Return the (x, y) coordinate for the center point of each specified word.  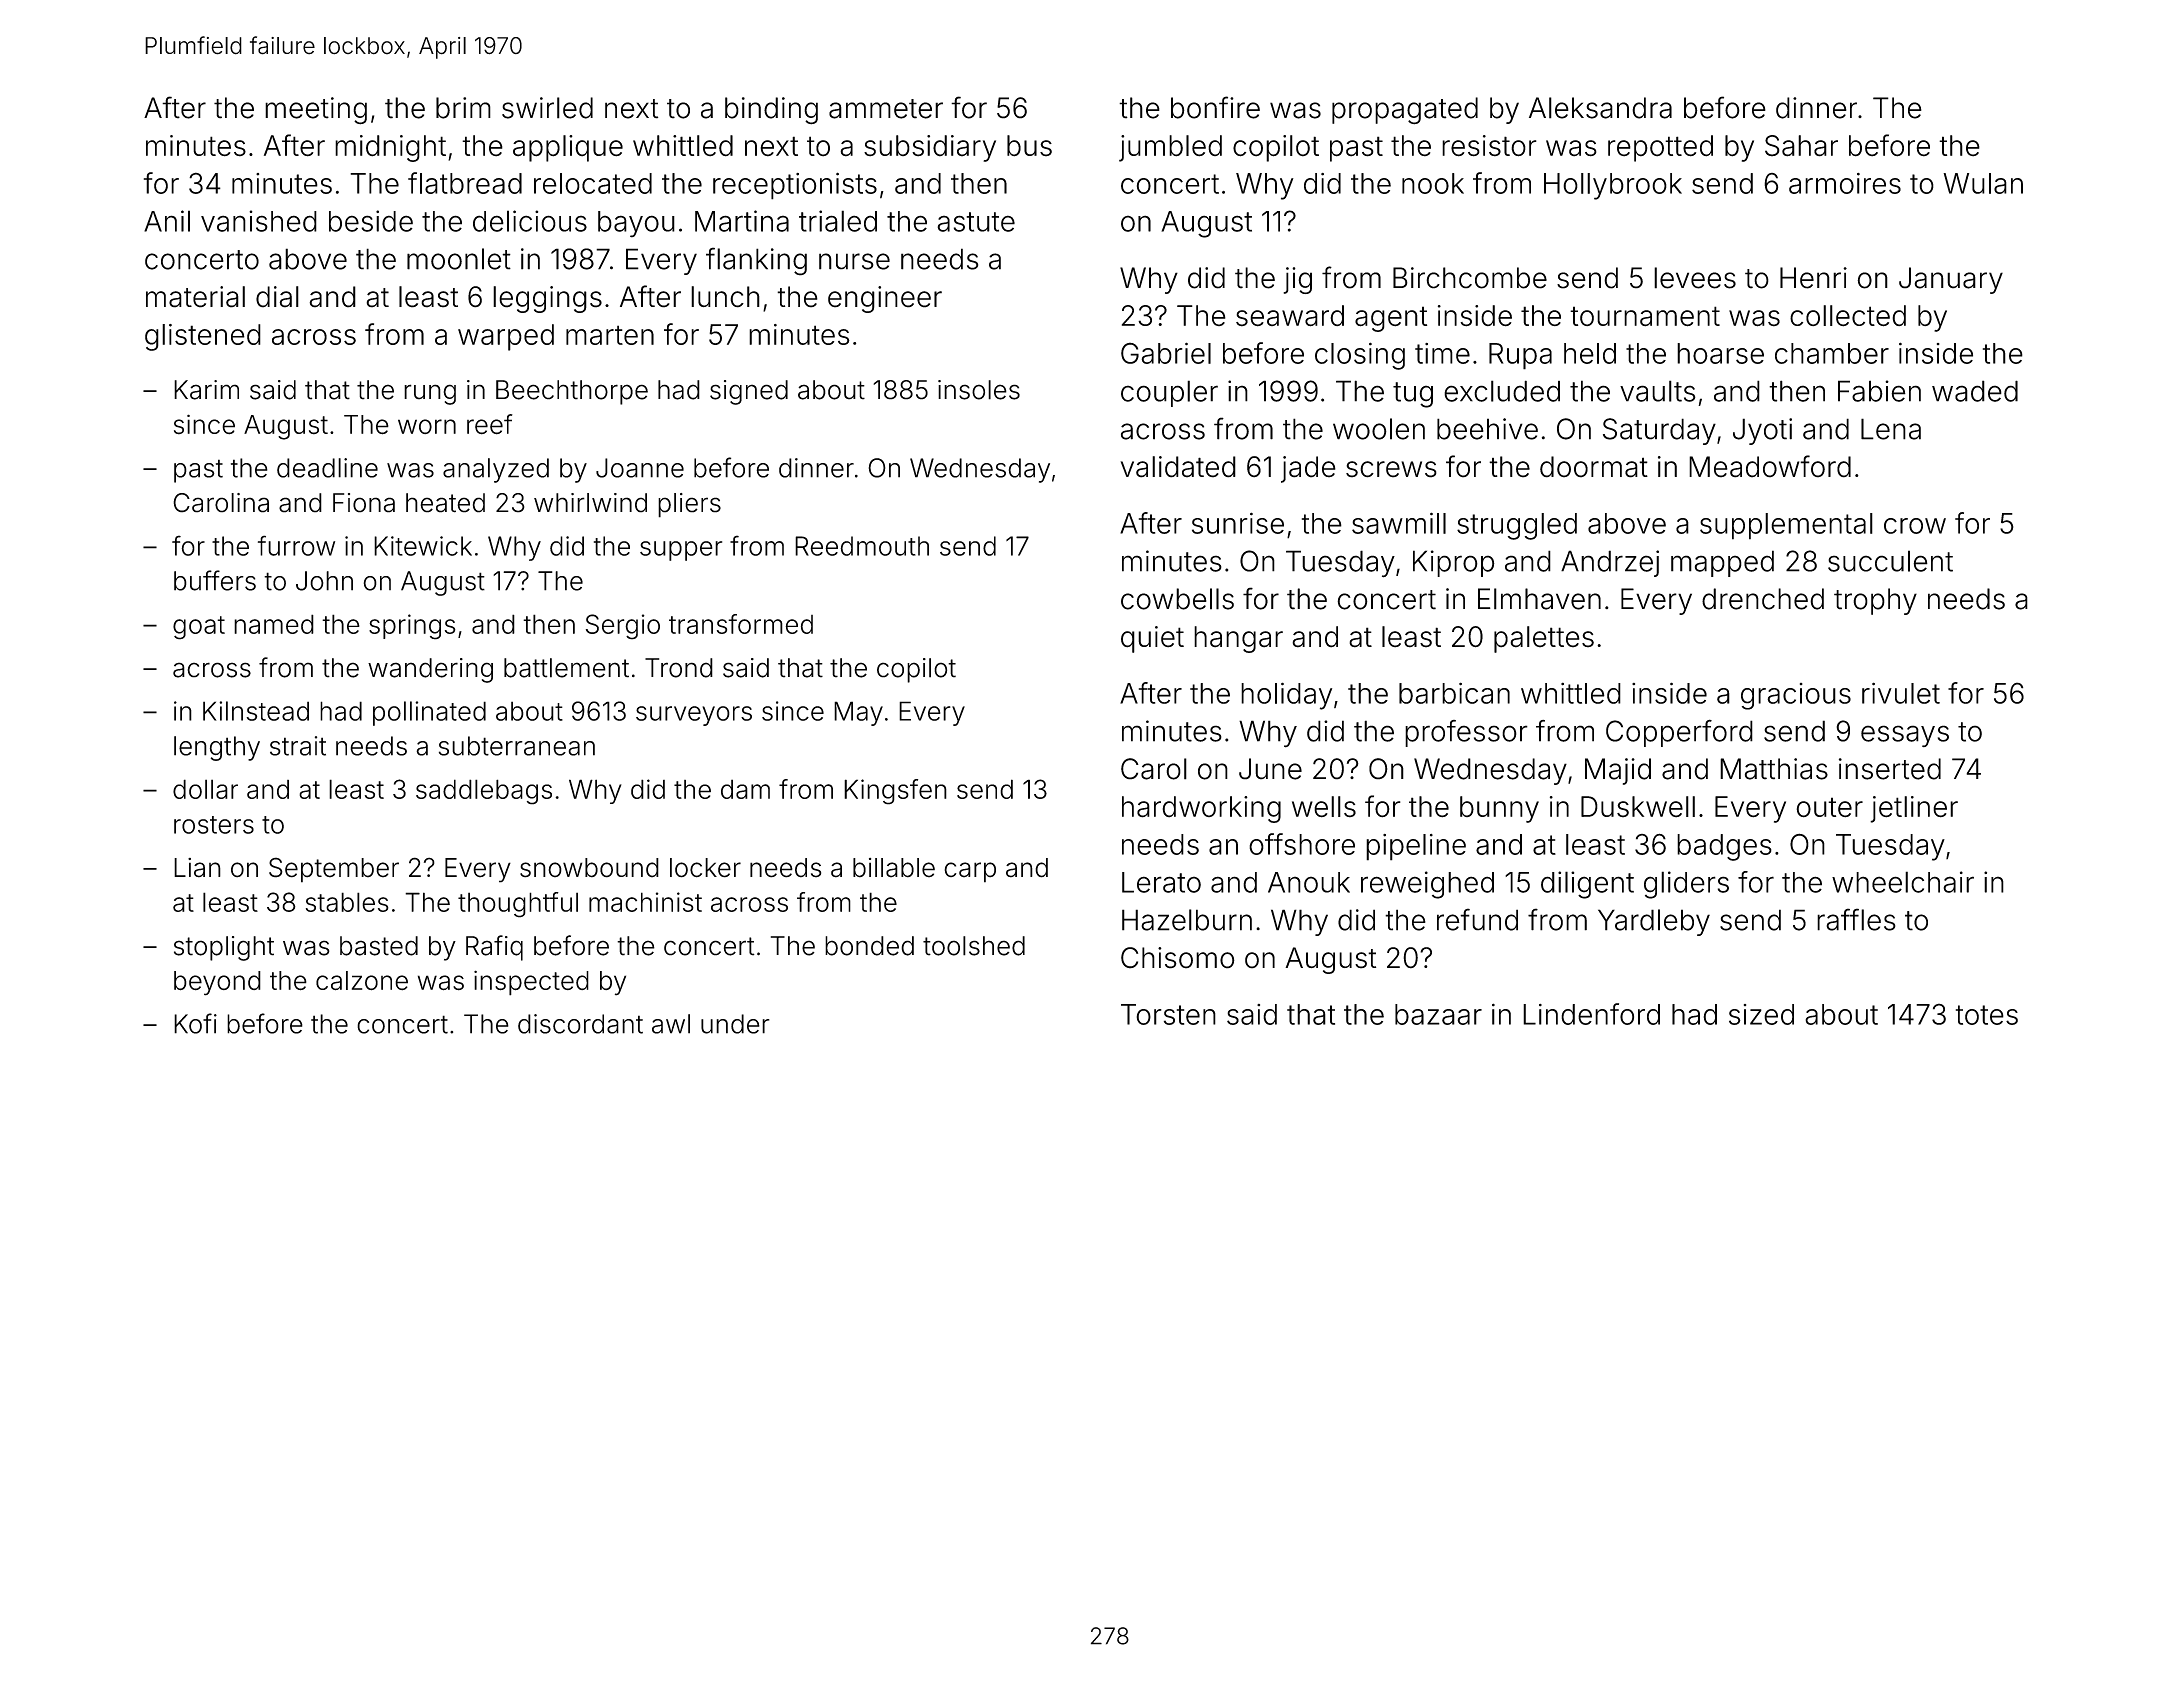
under (735, 1024)
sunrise (1238, 523)
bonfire (1215, 107)
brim (463, 108)
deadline (327, 468)
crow (1915, 526)
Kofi (195, 1023)
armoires (1845, 183)
